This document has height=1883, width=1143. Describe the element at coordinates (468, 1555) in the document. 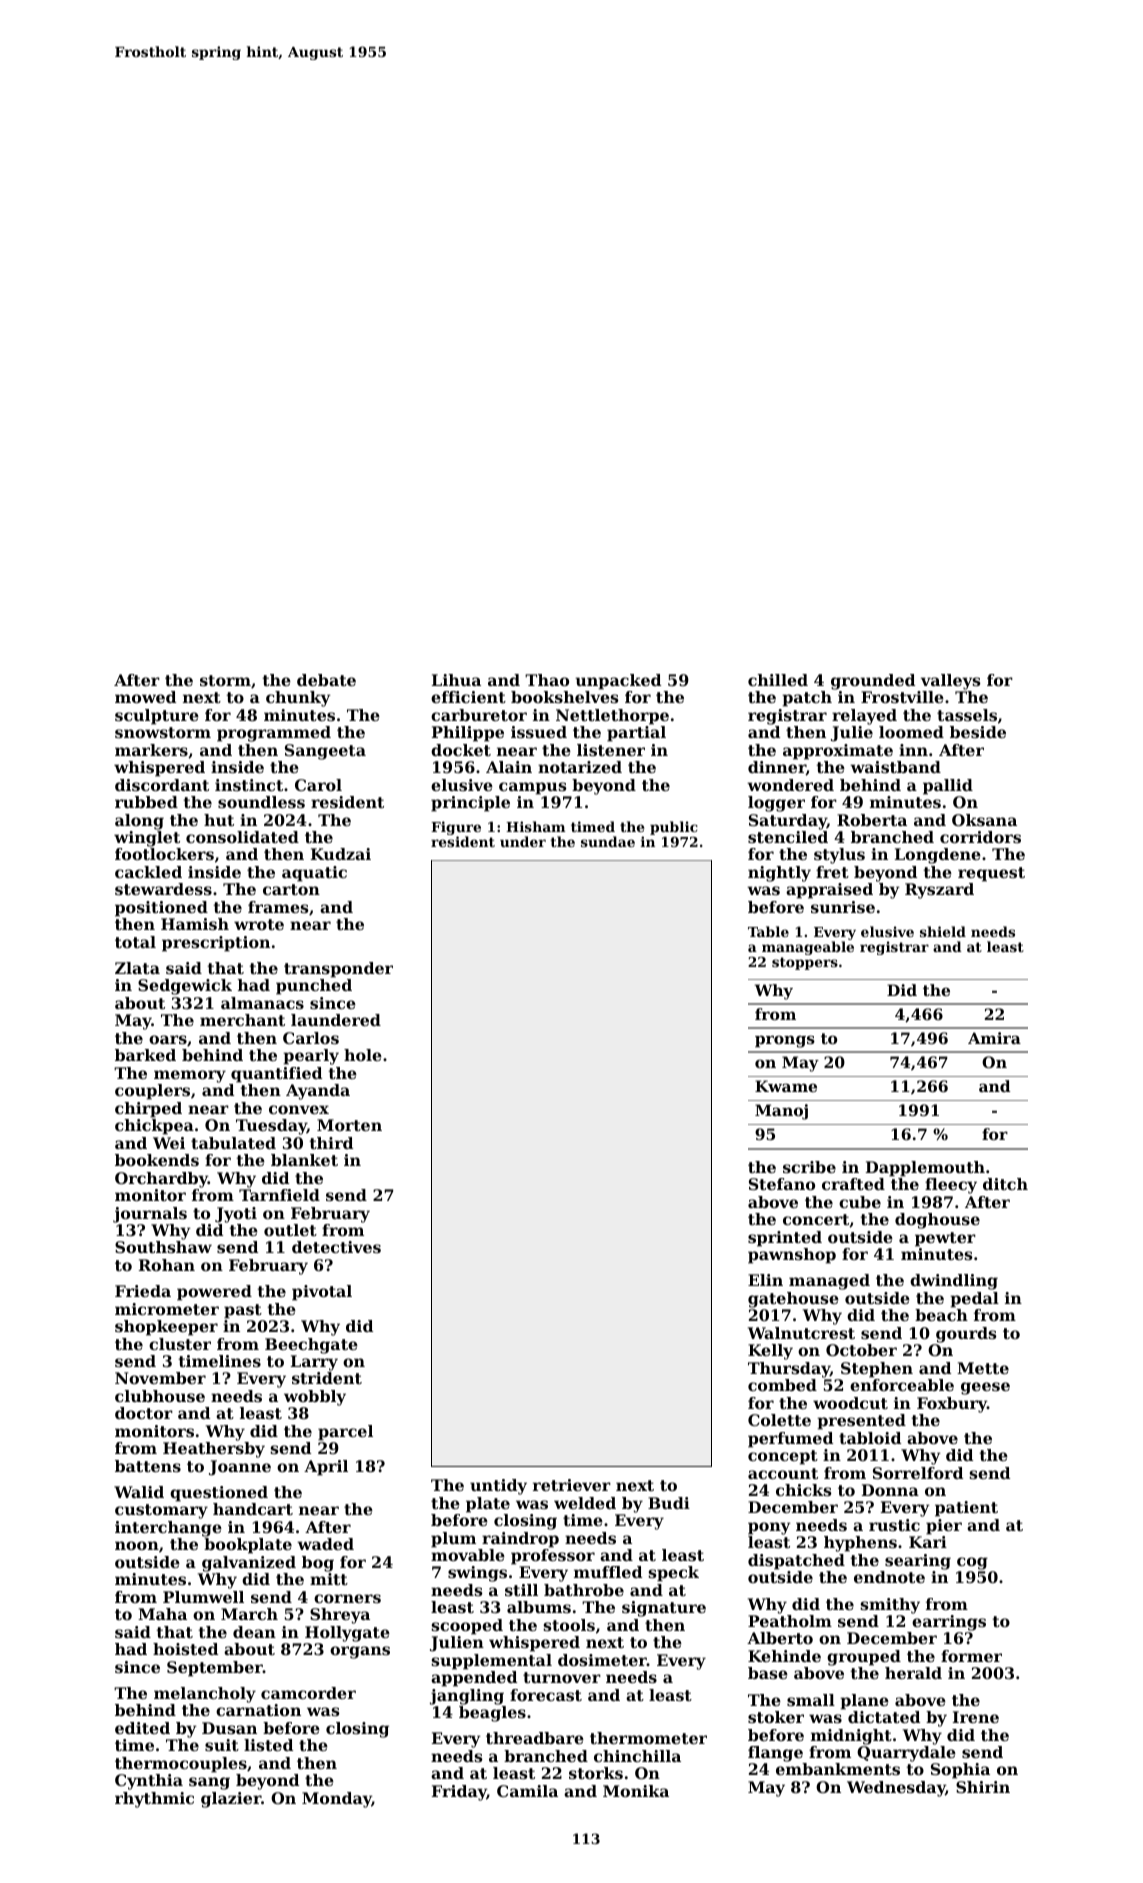

I see `movable` at that location.
